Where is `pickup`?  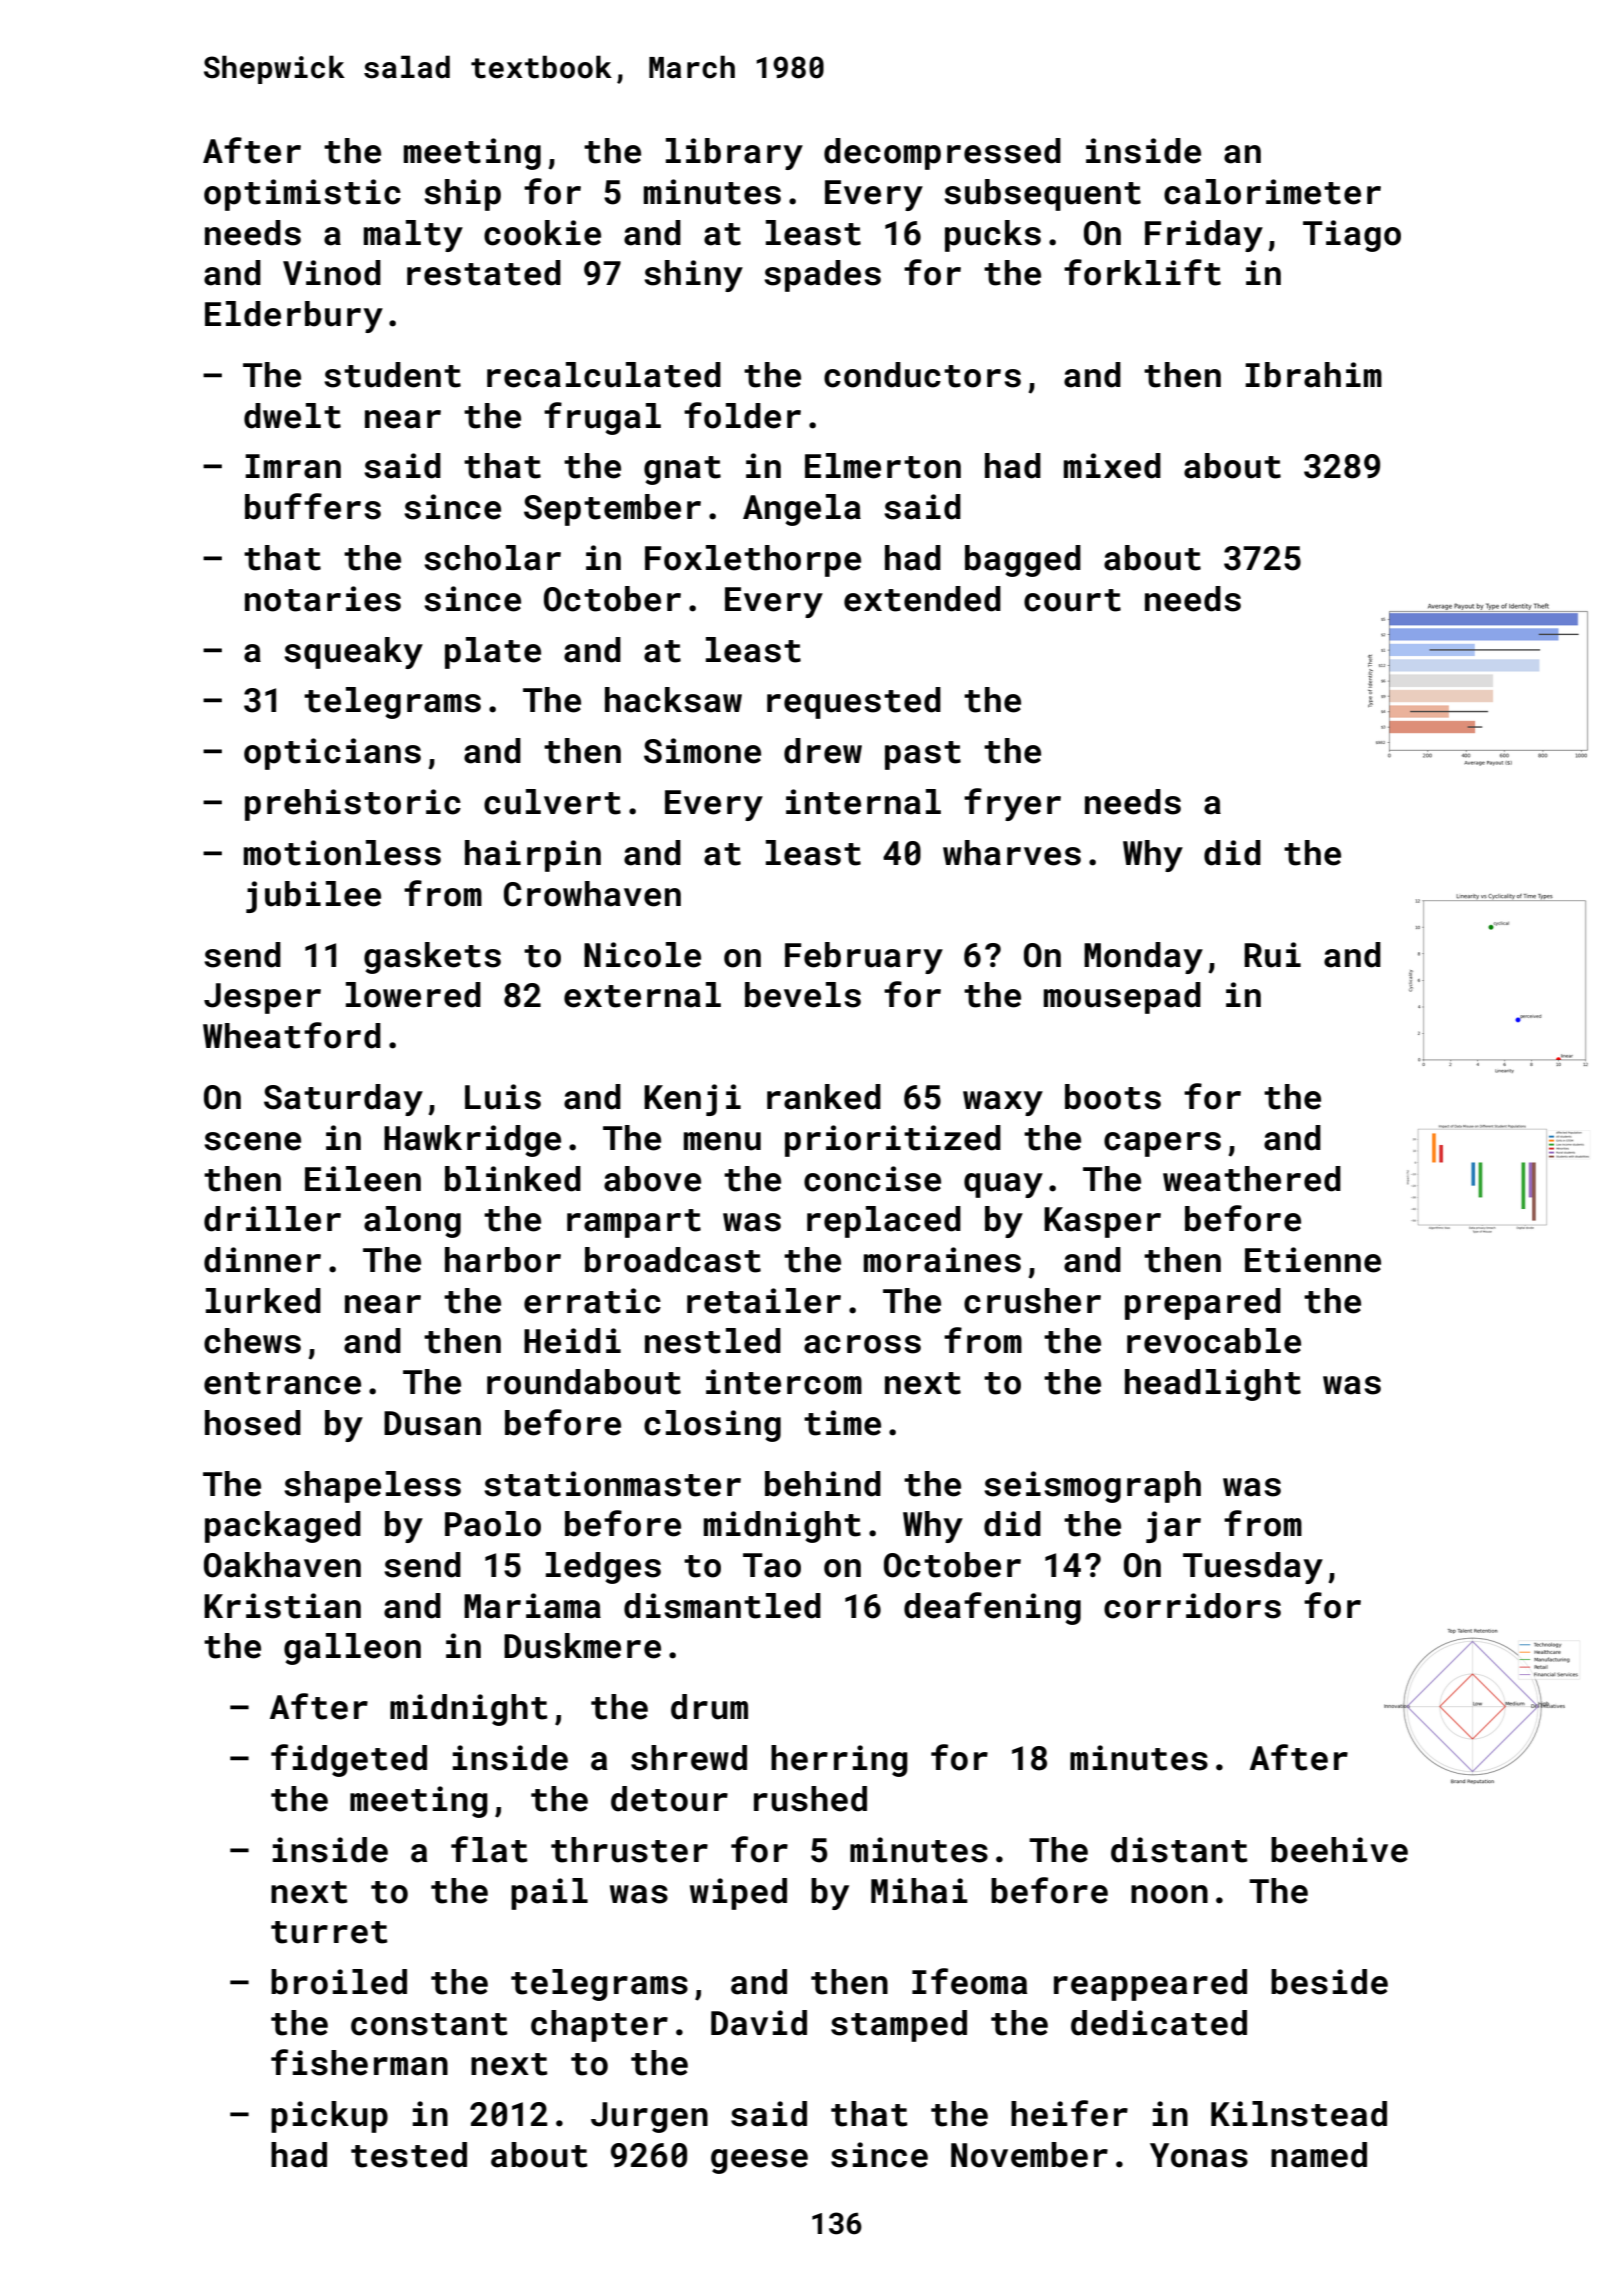 pickup is located at coordinates (329, 2117).
